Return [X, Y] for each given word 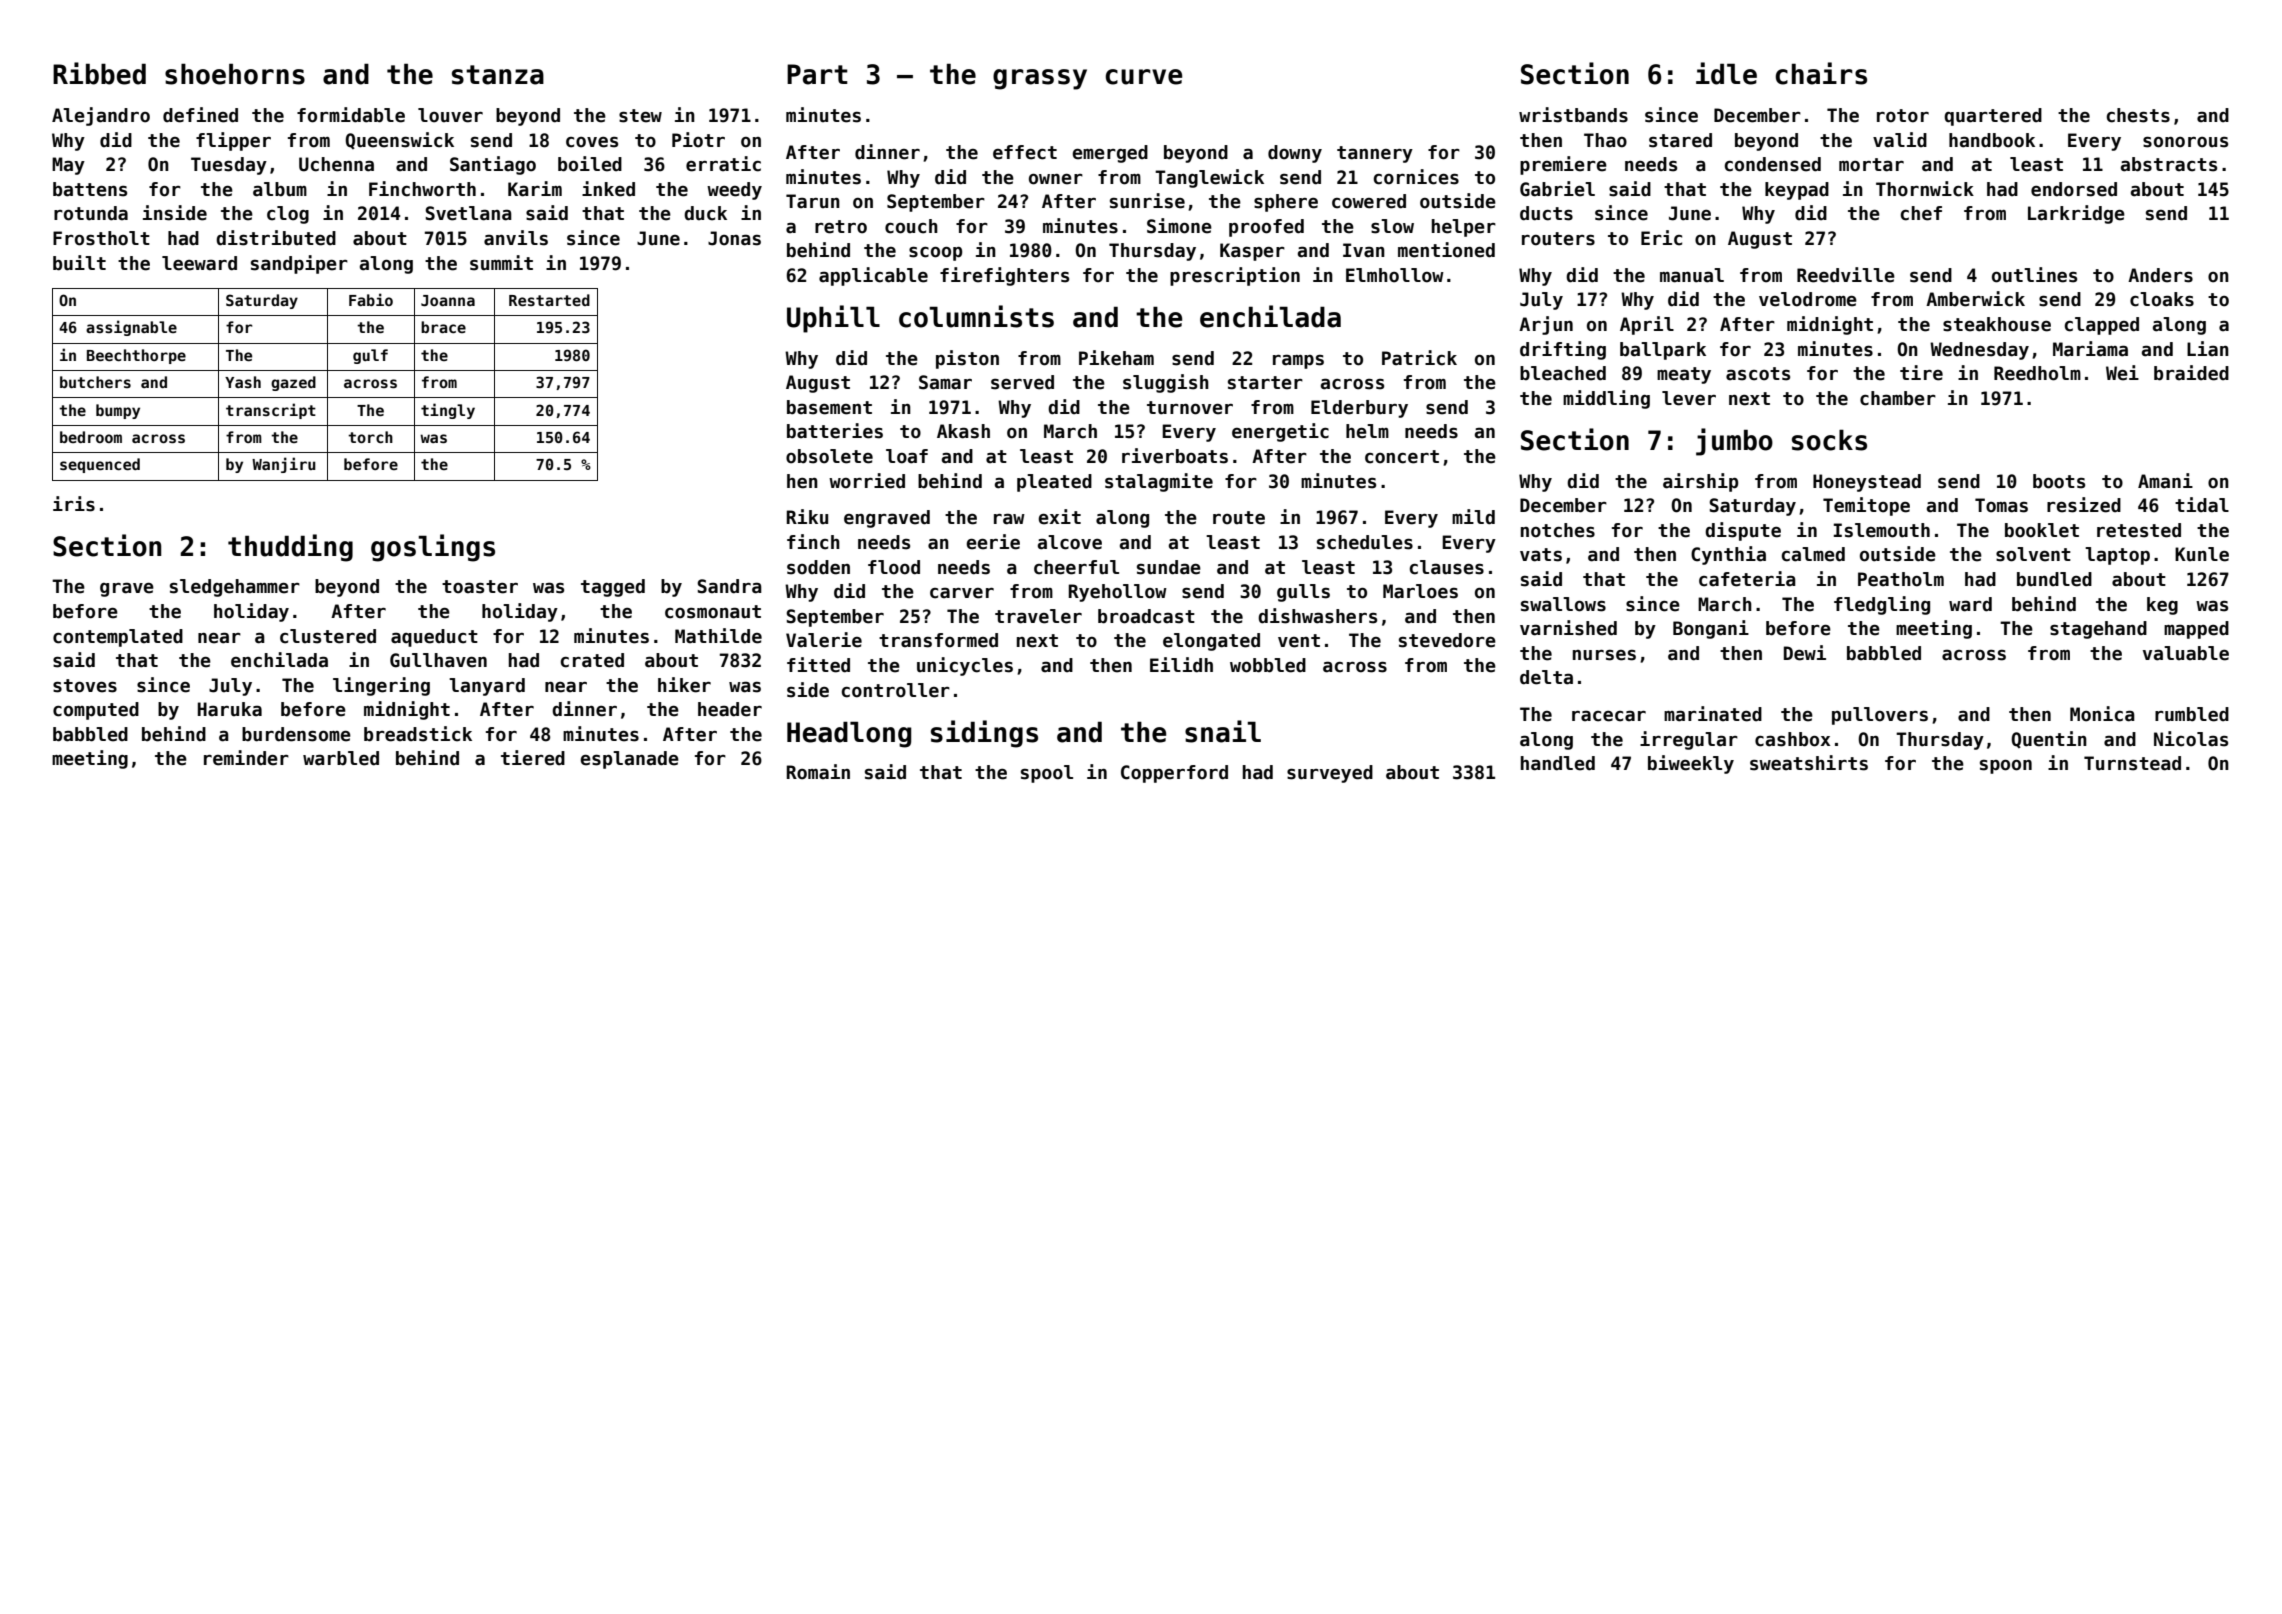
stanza [498, 75]
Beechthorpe [136, 356]
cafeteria [1747, 579]
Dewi [1805, 653]
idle [1726, 73]
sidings [984, 734]
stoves [85, 686]
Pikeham [1116, 358]
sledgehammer [235, 588]
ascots [1758, 374]
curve [1143, 77]
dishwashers [1317, 616]
